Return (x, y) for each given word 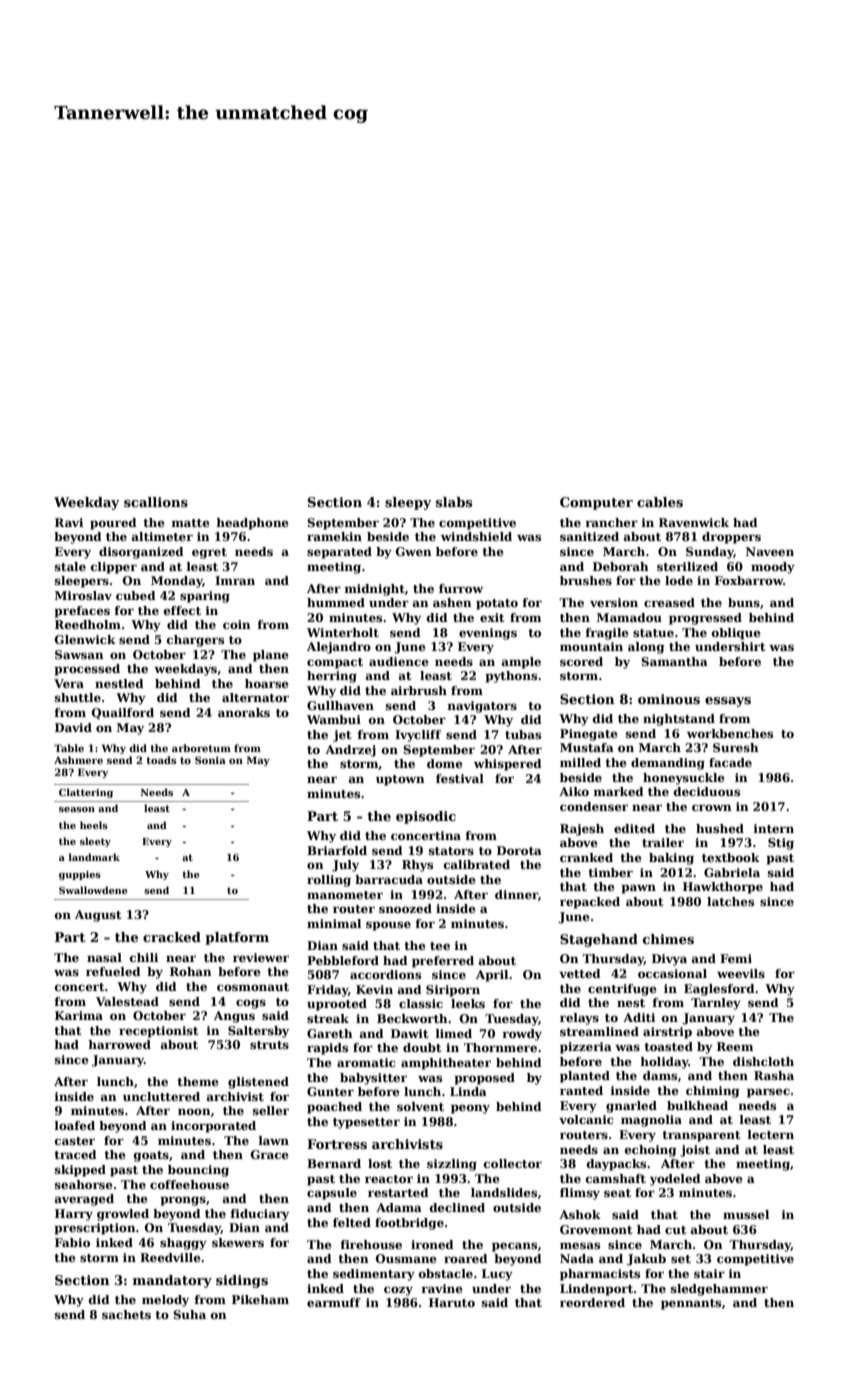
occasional (672, 973)
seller (271, 1110)
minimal (334, 923)
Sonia (210, 760)
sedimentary (374, 1275)
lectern (771, 1134)
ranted (581, 1090)
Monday (177, 582)
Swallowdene (93, 890)
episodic (426, 817)
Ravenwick (694, 522)
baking (671, 859)
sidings (242, 1281)
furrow (461, 588)
